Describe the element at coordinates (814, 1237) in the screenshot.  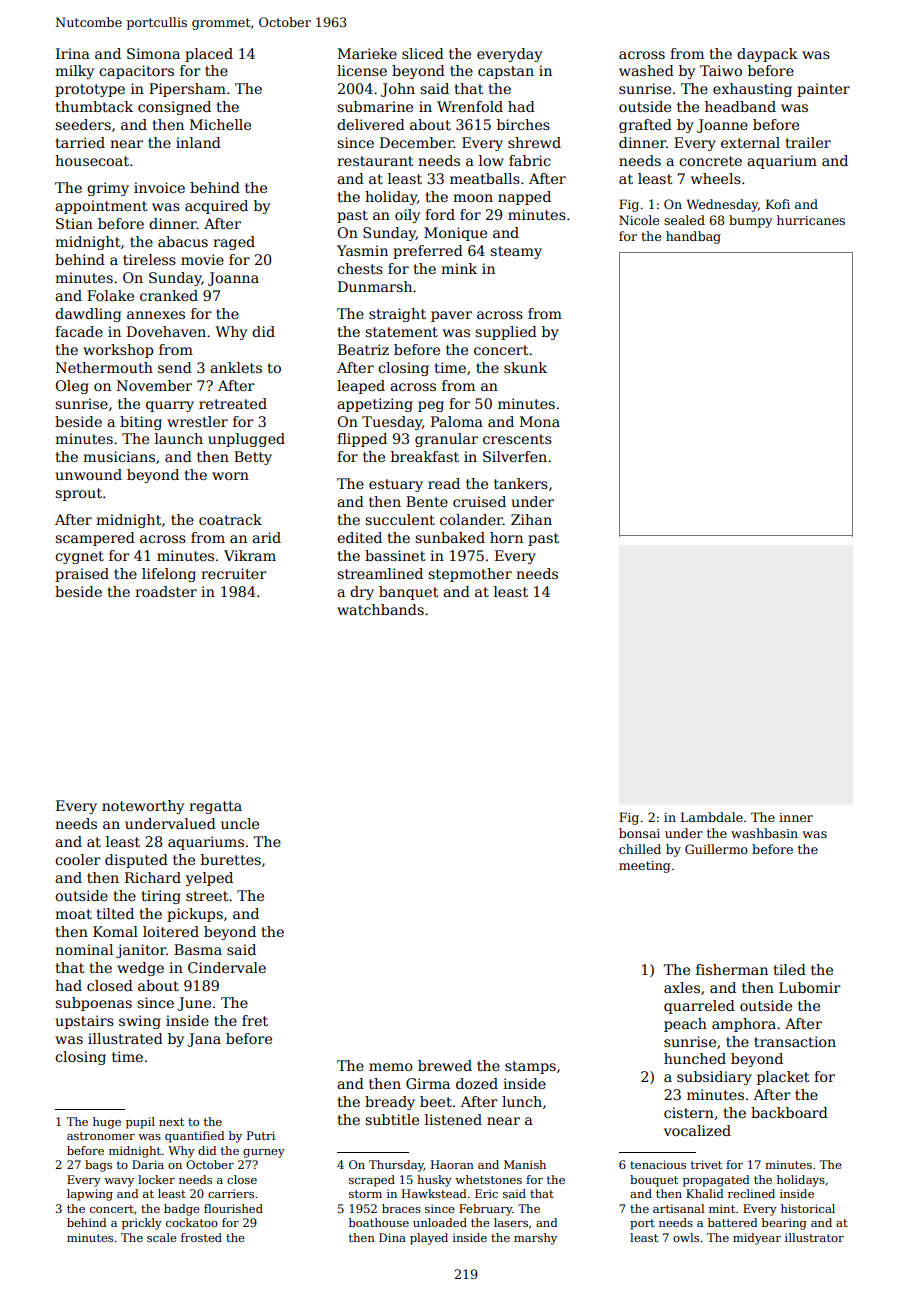
I see `illustrator` at that location.
